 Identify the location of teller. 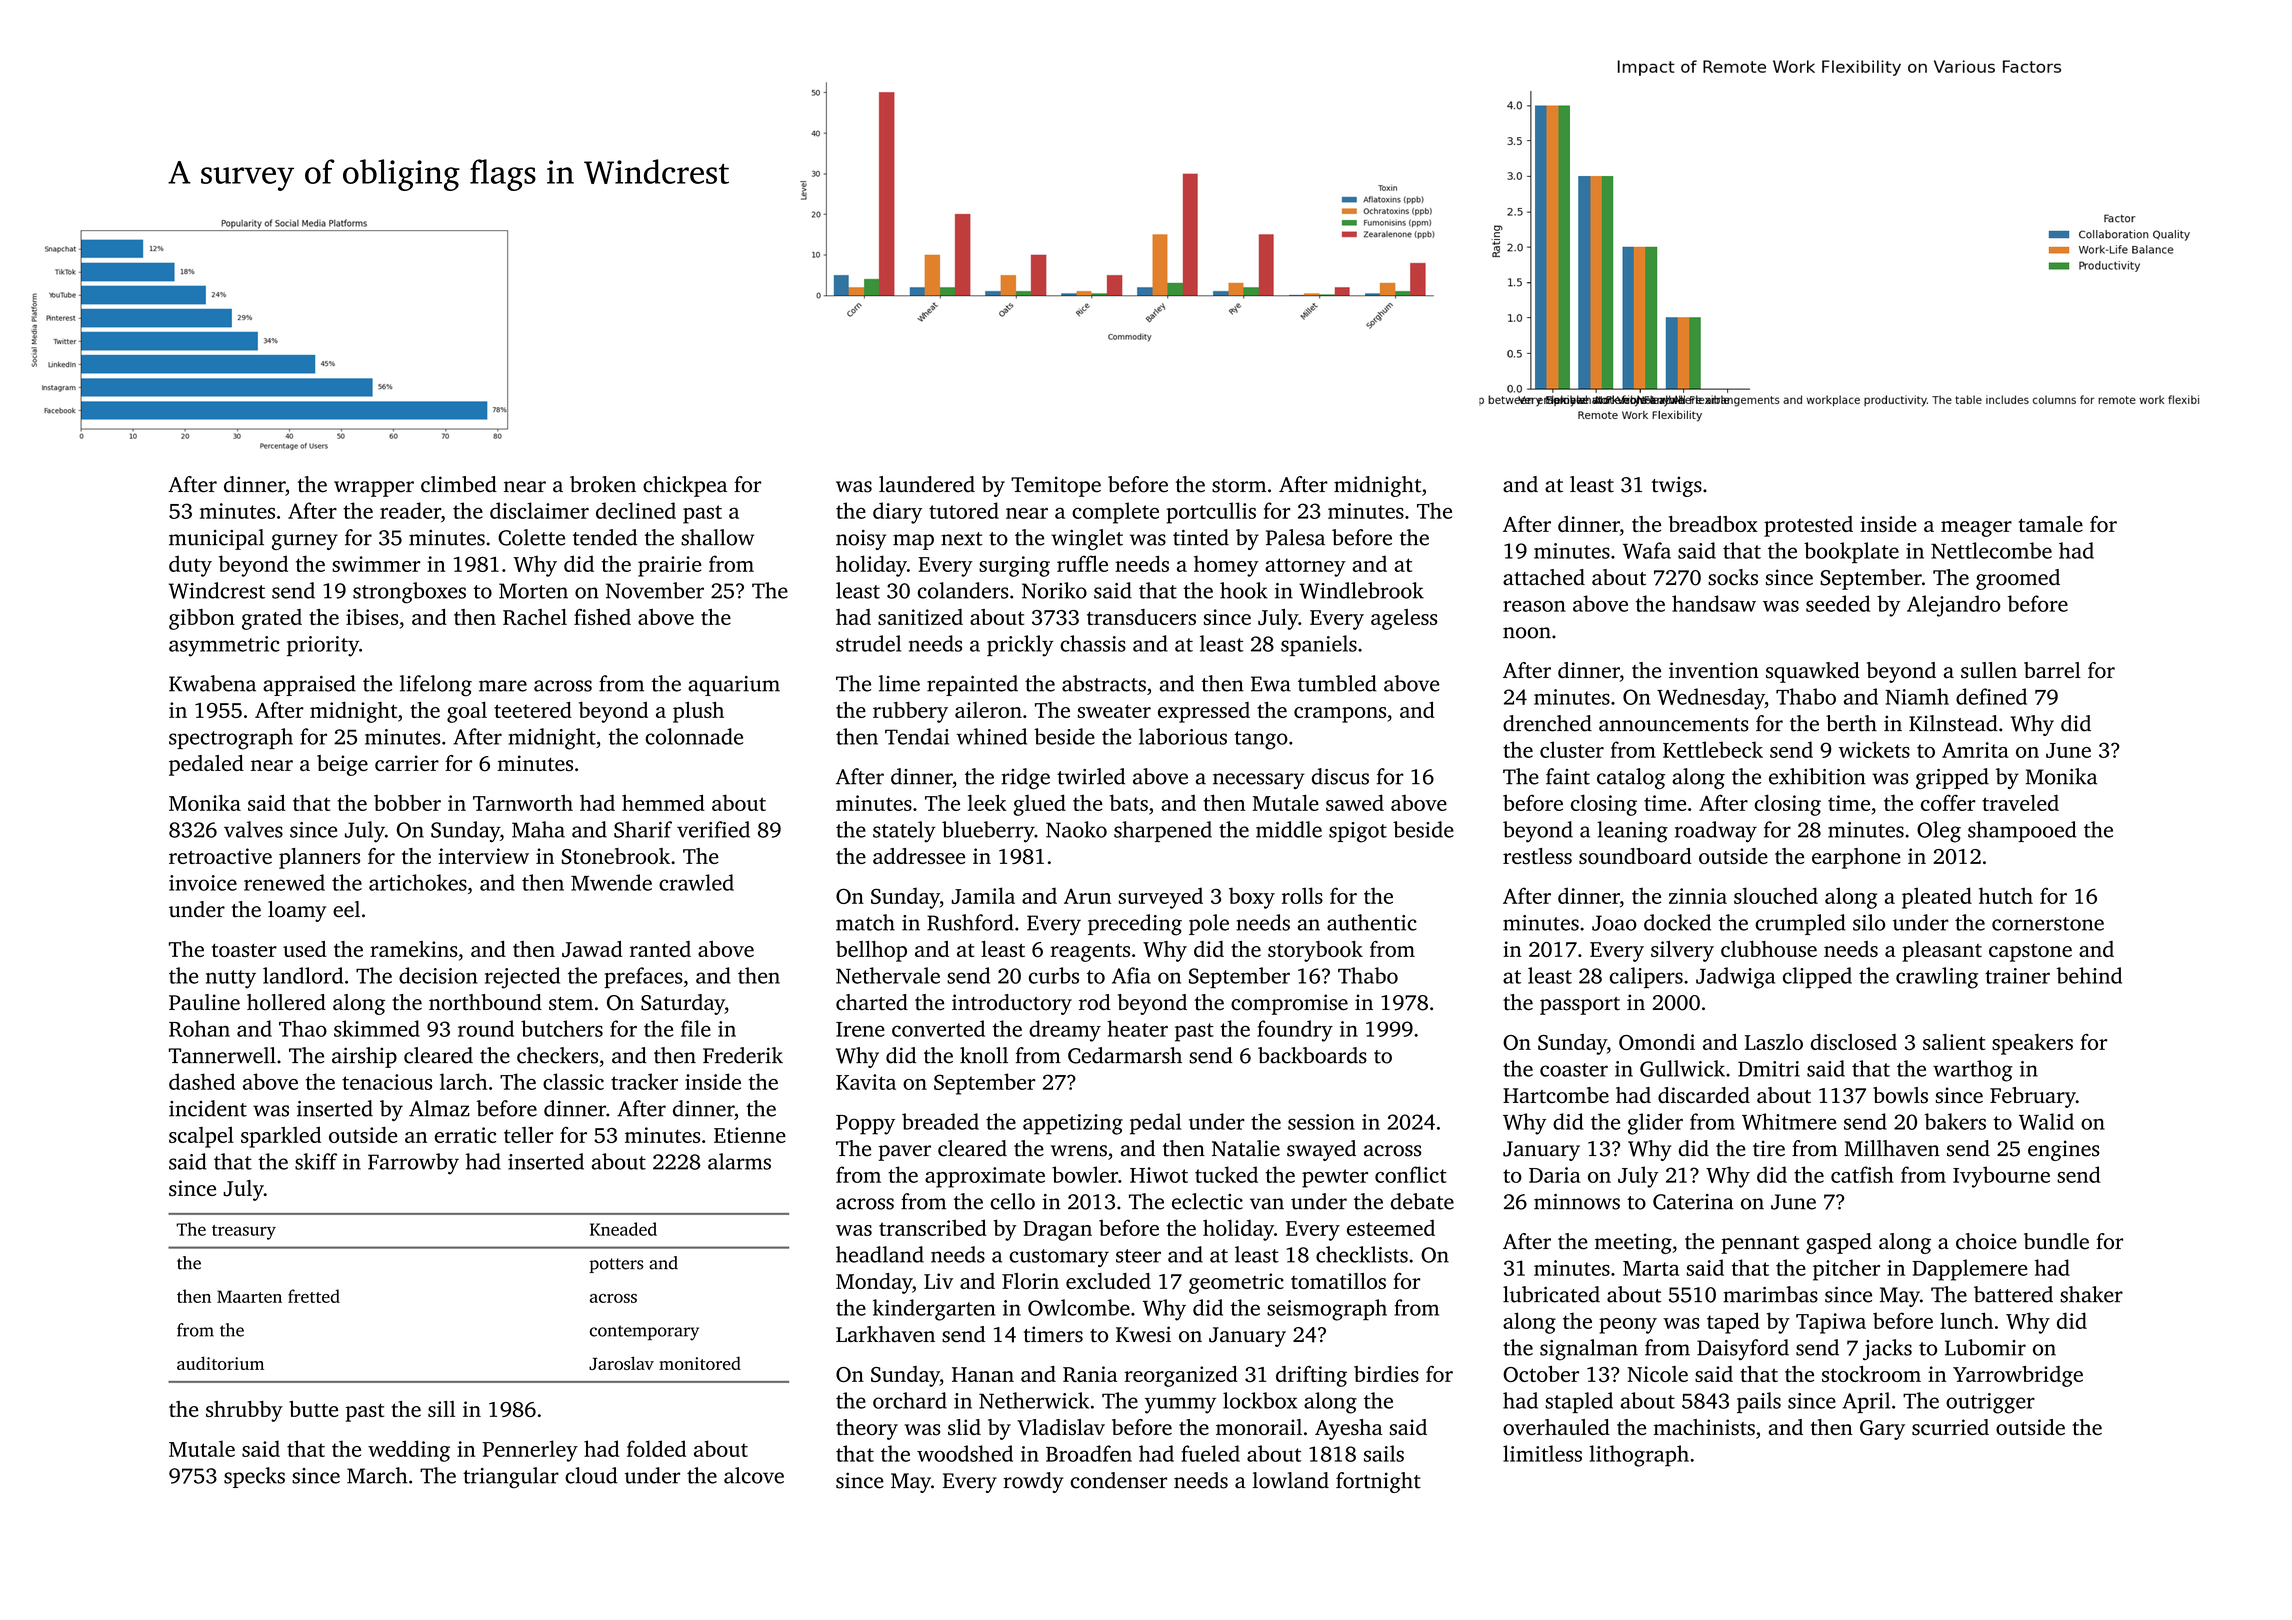
(529, 1134).
